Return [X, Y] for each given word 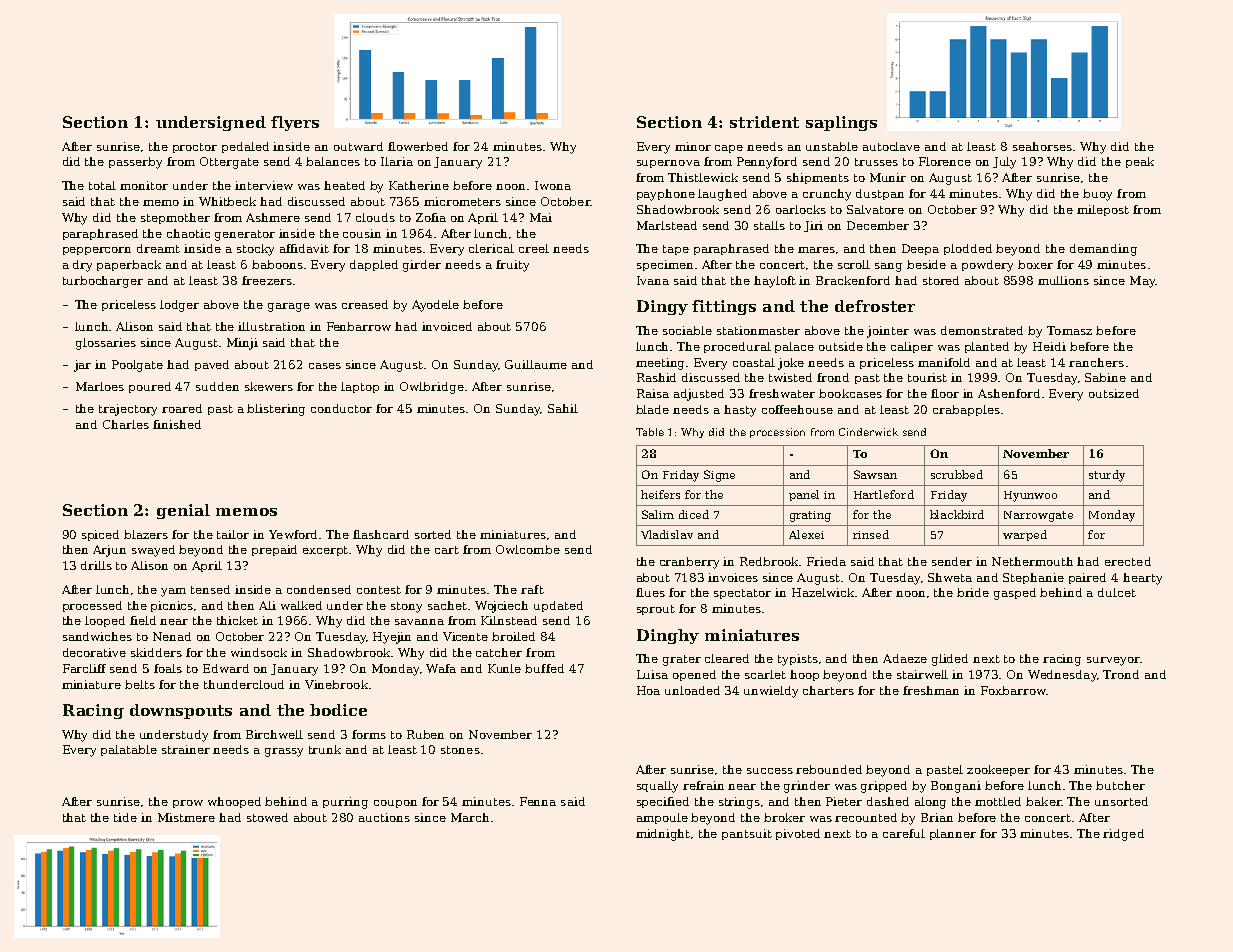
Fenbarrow [359, 326]
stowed [267, 817]
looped [105, 621]
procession [777, 433]
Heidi [1049, 346]
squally [657, 787]
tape [676, 250]
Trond [1121, 674]
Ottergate [229, 163]
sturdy [1107, 476]
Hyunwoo [1030, 496]
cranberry [689, 563]
